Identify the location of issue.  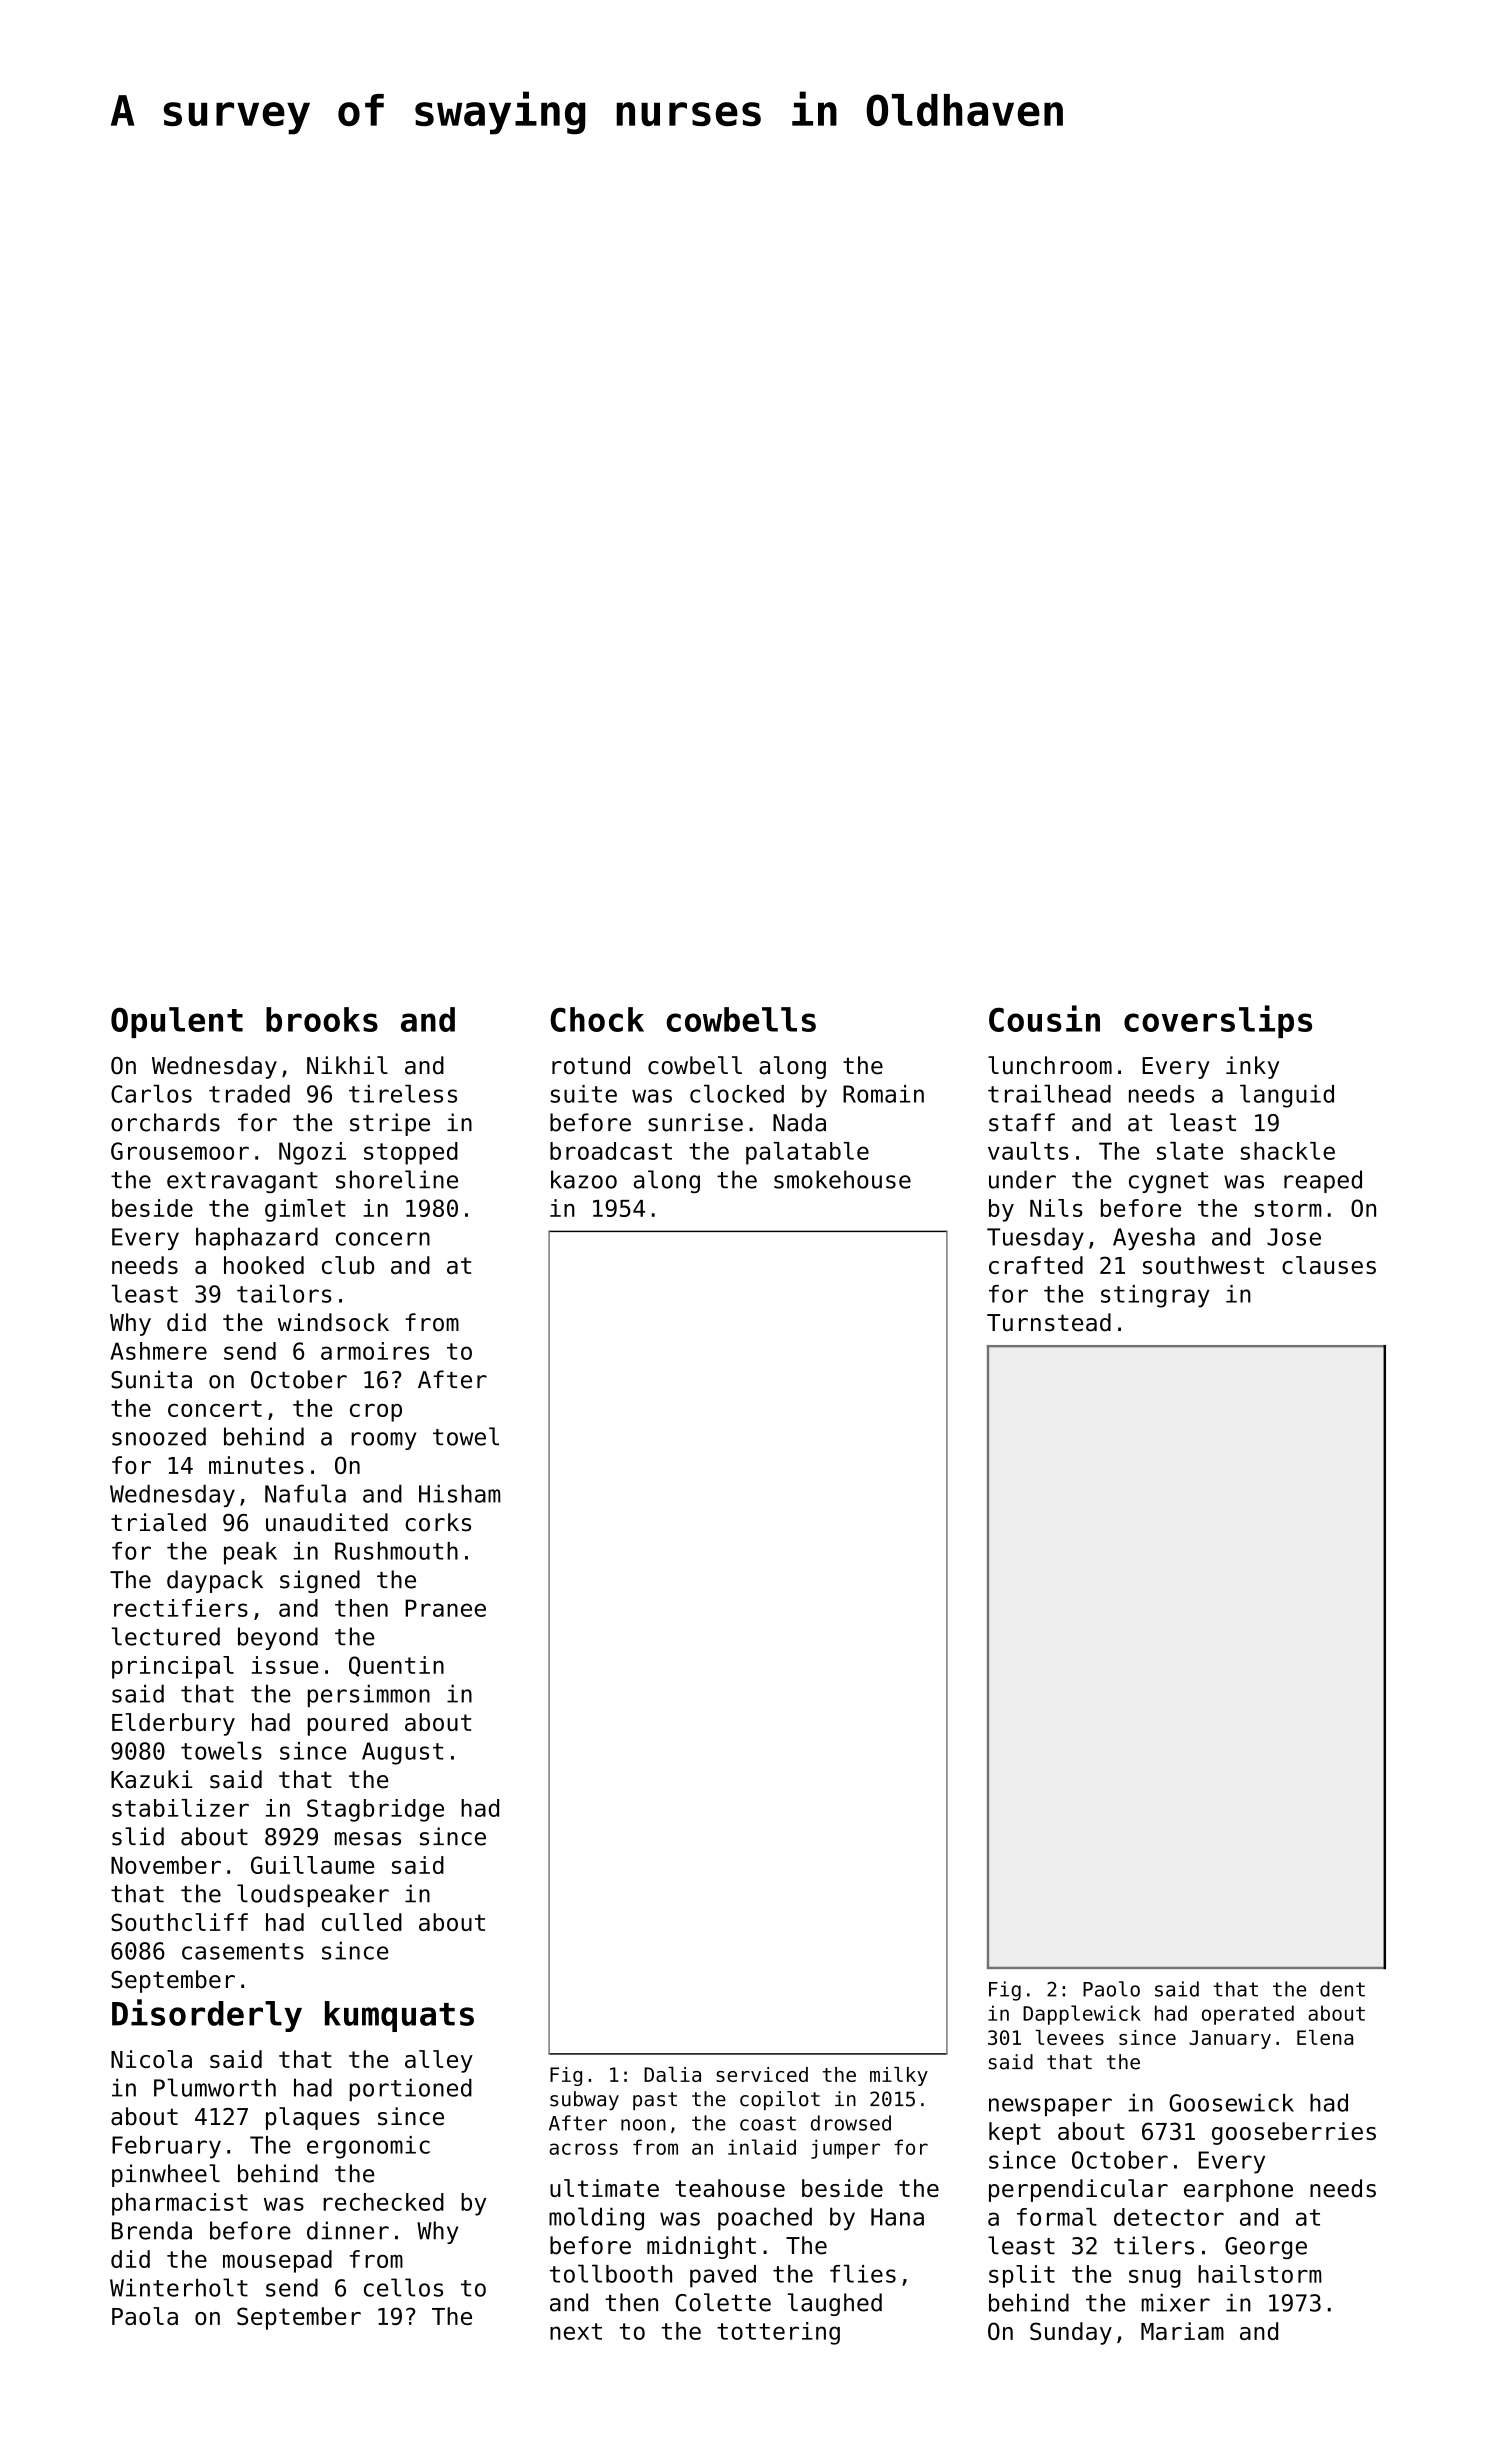
(285, 1665).
